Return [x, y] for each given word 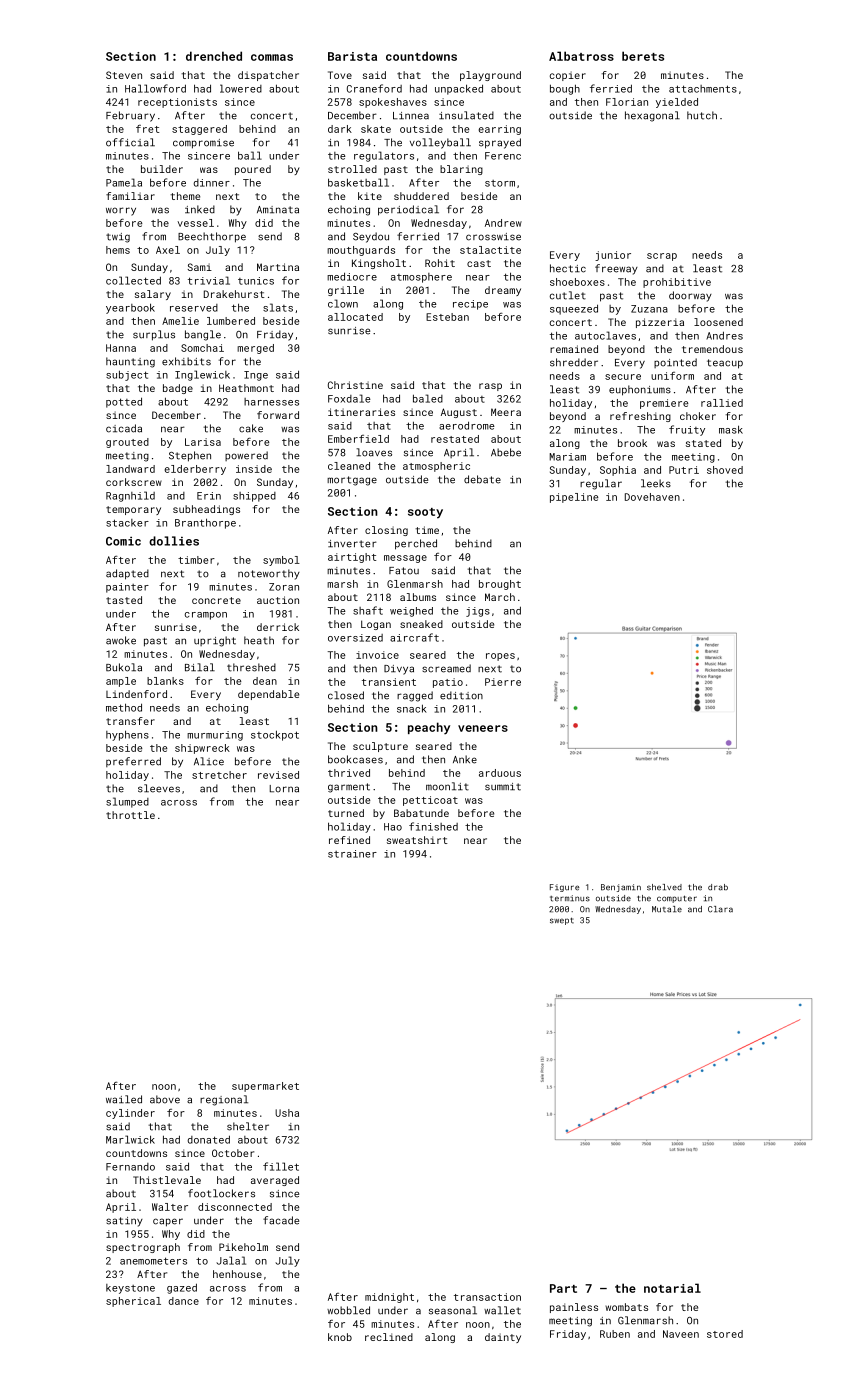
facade [281, 1220]
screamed [446, 668]
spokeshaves [393, 103]
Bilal [200, 667]
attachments [703, 89]
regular [601, 484]
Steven [124, 75]
